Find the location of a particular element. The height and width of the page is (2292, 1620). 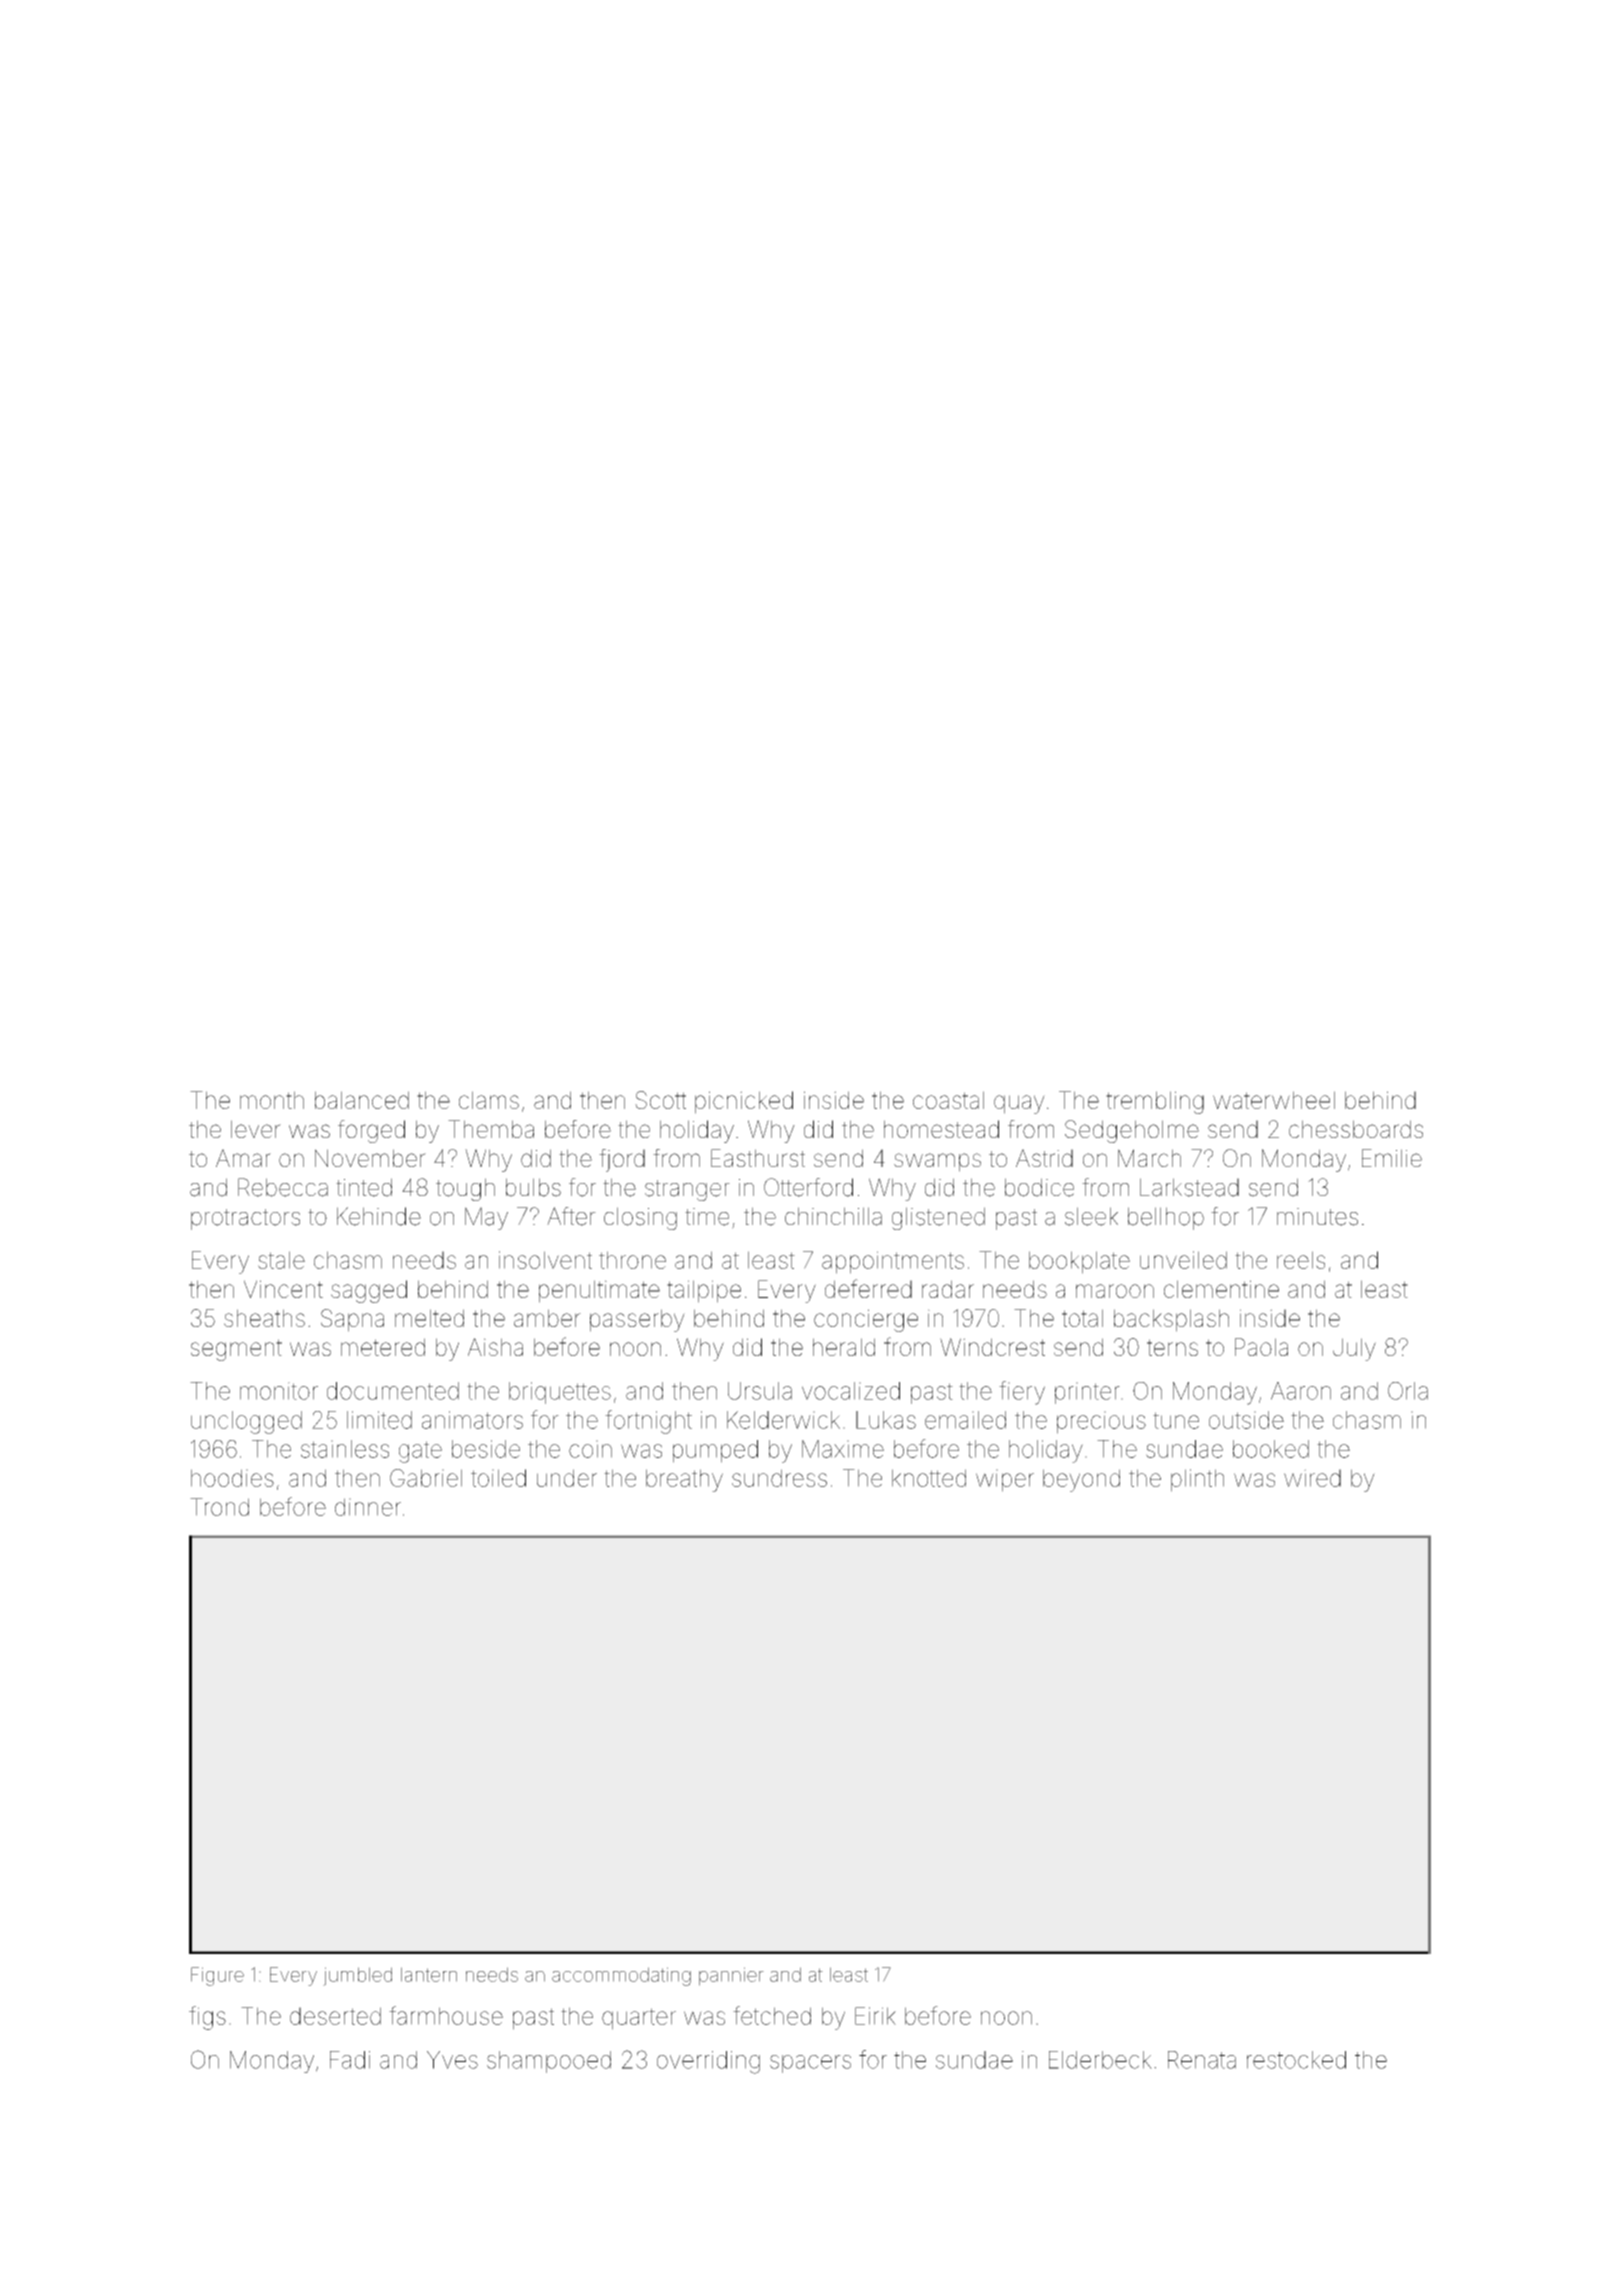

month is located at coordinates (272, 1100).
